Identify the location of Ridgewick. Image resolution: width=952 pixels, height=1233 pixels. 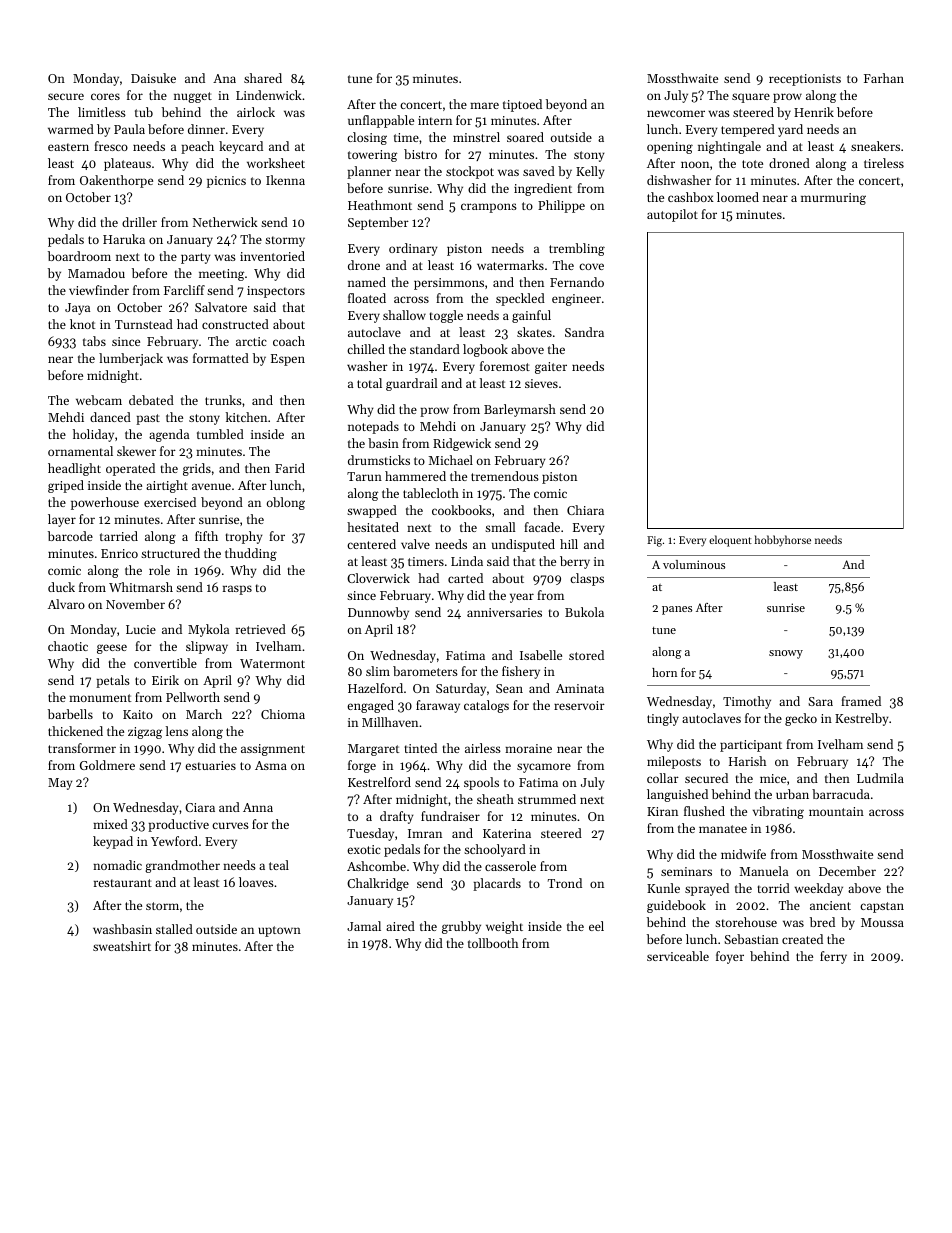
(462, 444).
